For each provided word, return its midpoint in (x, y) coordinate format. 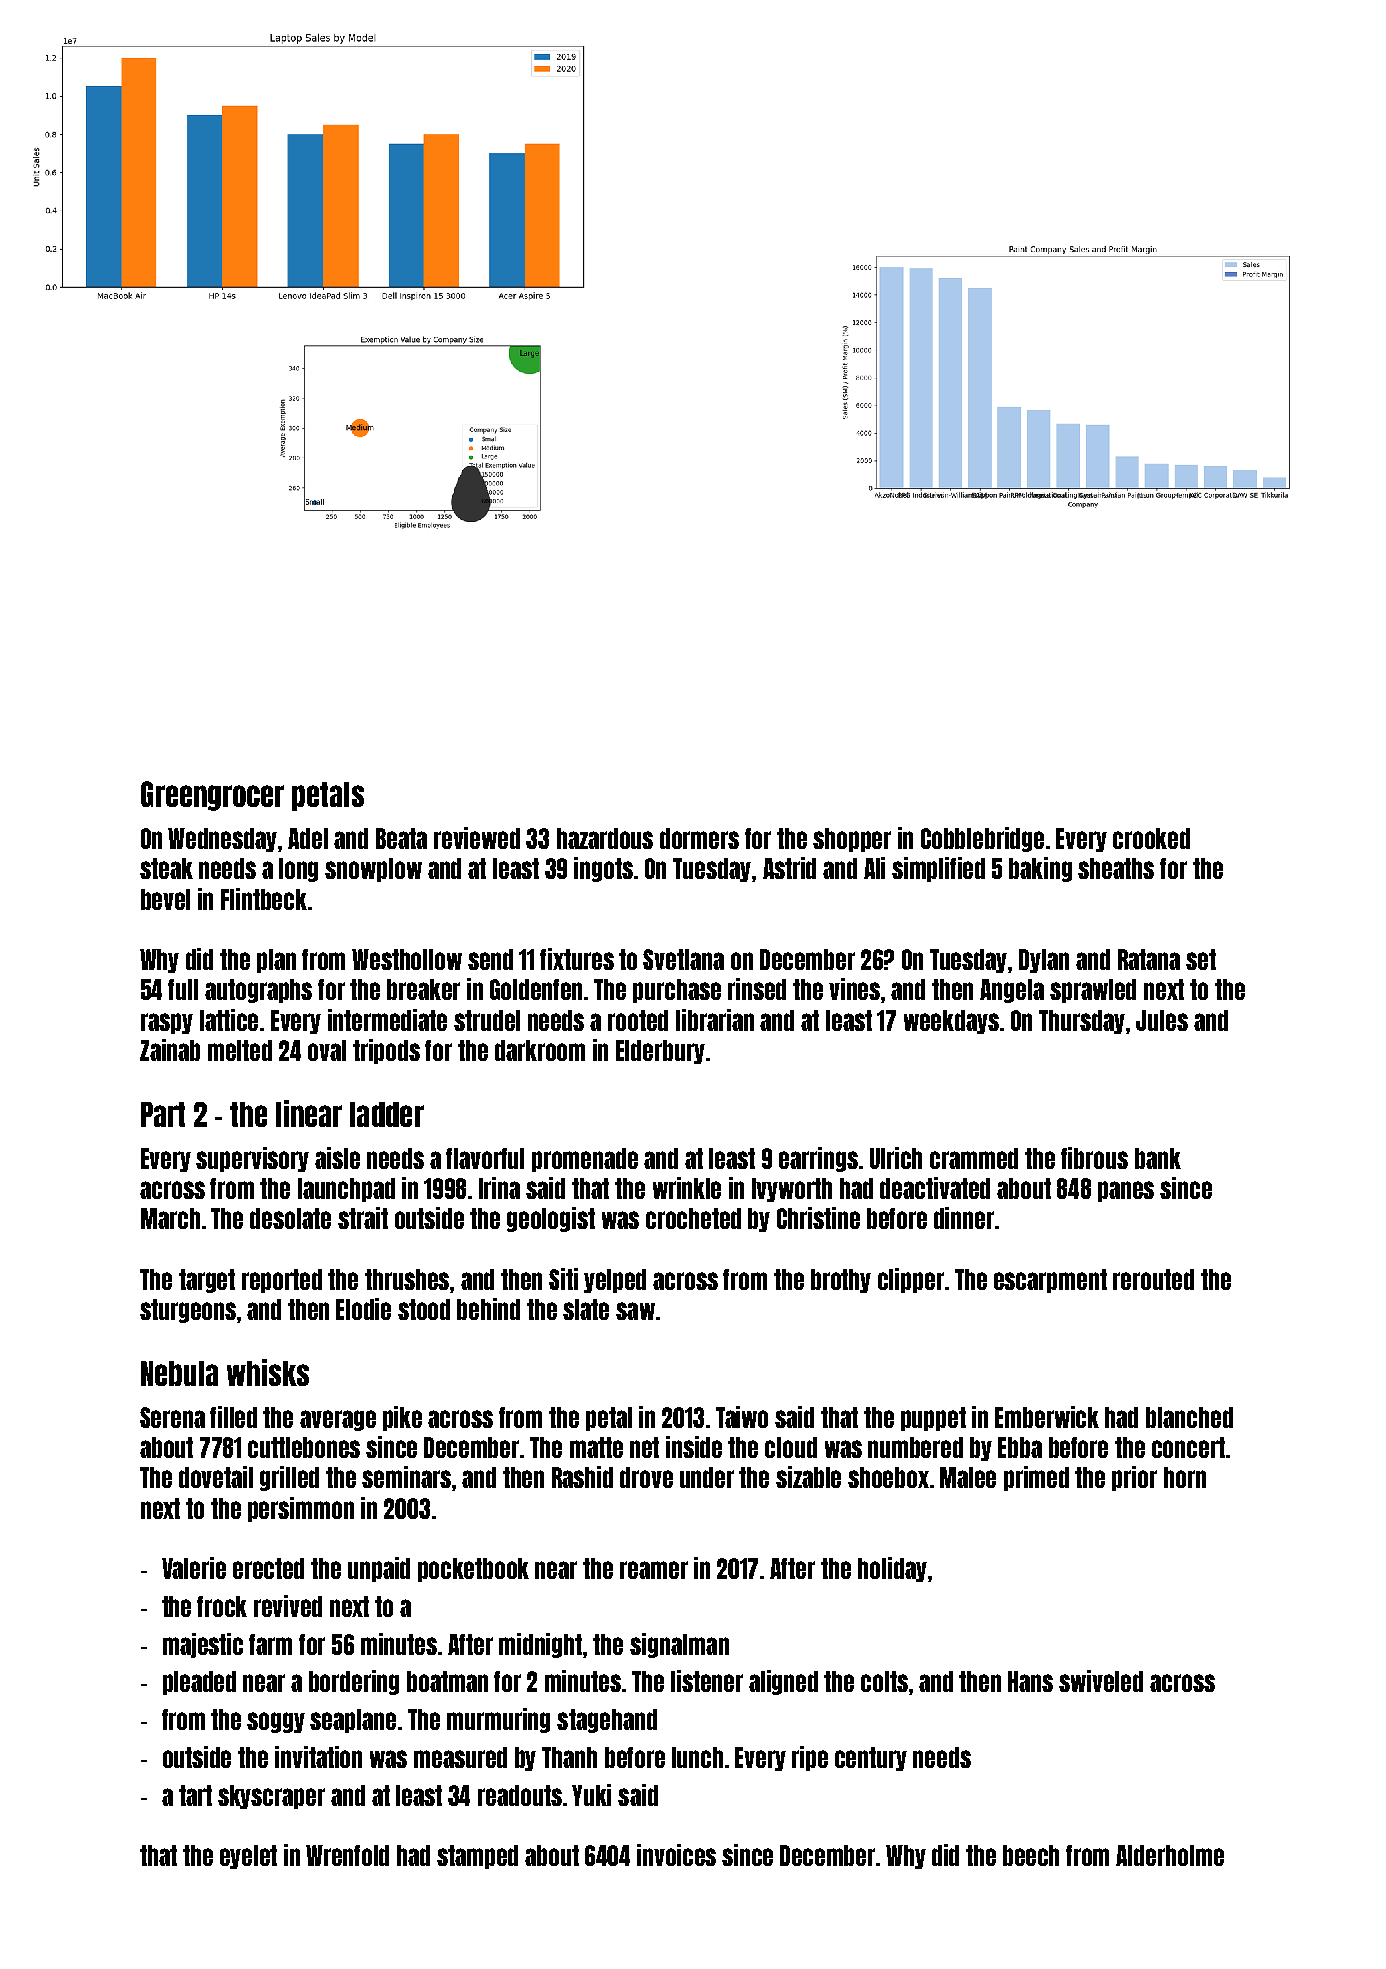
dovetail (216, 1477)
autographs (258, 991)
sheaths (1116, 868)
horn (1185, 1477)
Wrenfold (347, 1855)
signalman (679, 1645)
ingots (603, 869)
